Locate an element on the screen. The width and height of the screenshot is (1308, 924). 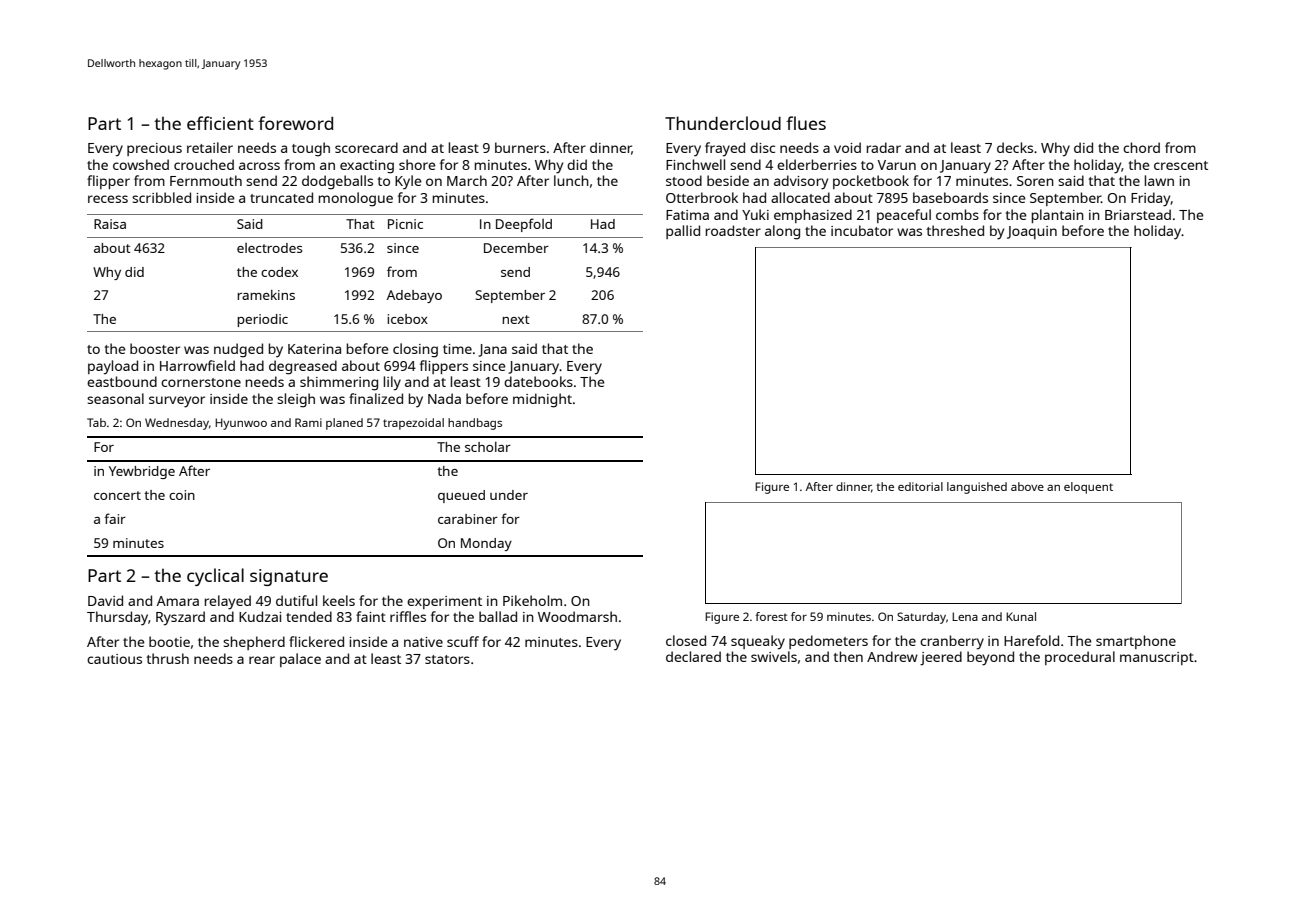
Kudzai is located at coordinates (260, 616).
